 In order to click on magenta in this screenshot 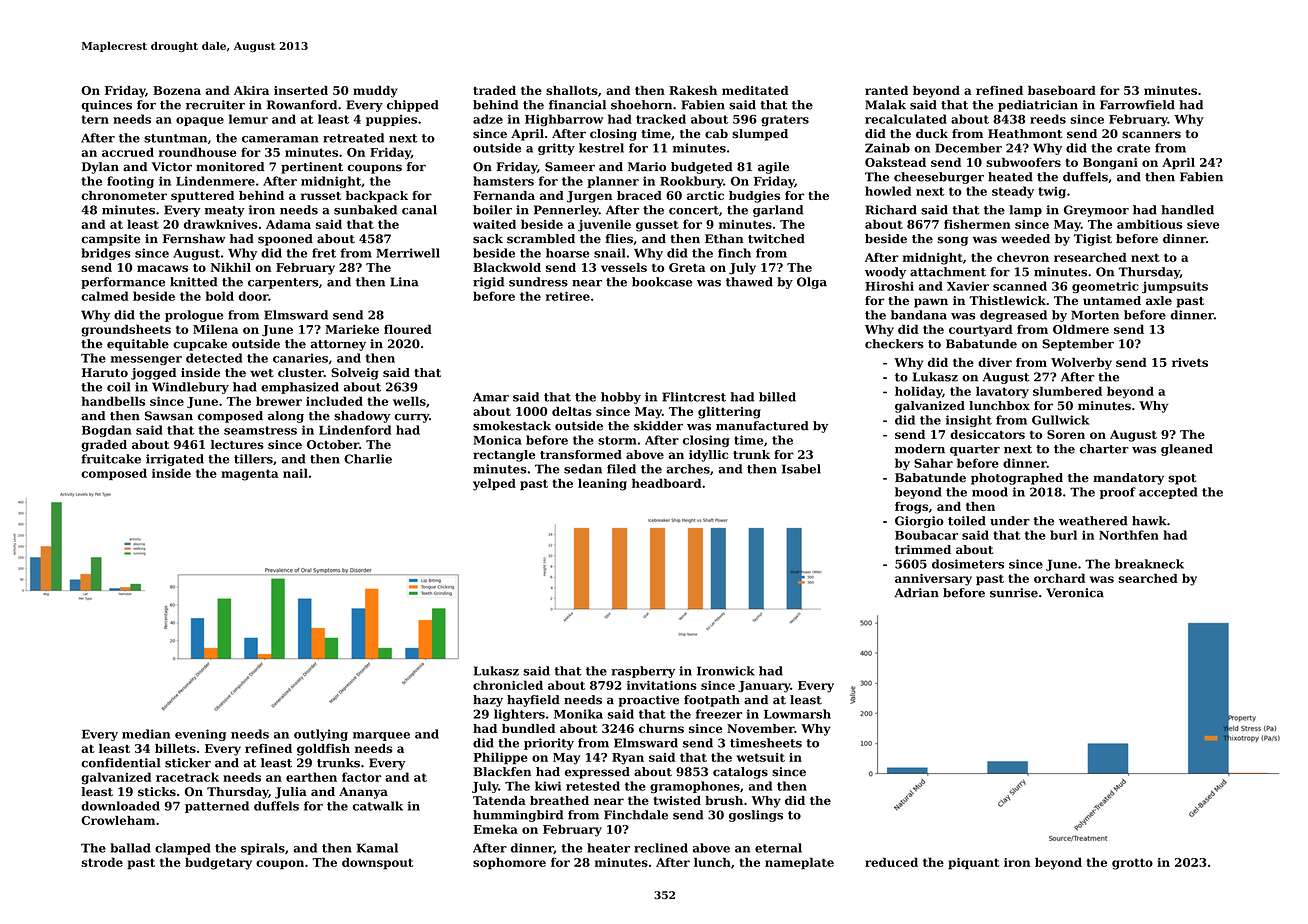, I will do `click(249, 475)`.
